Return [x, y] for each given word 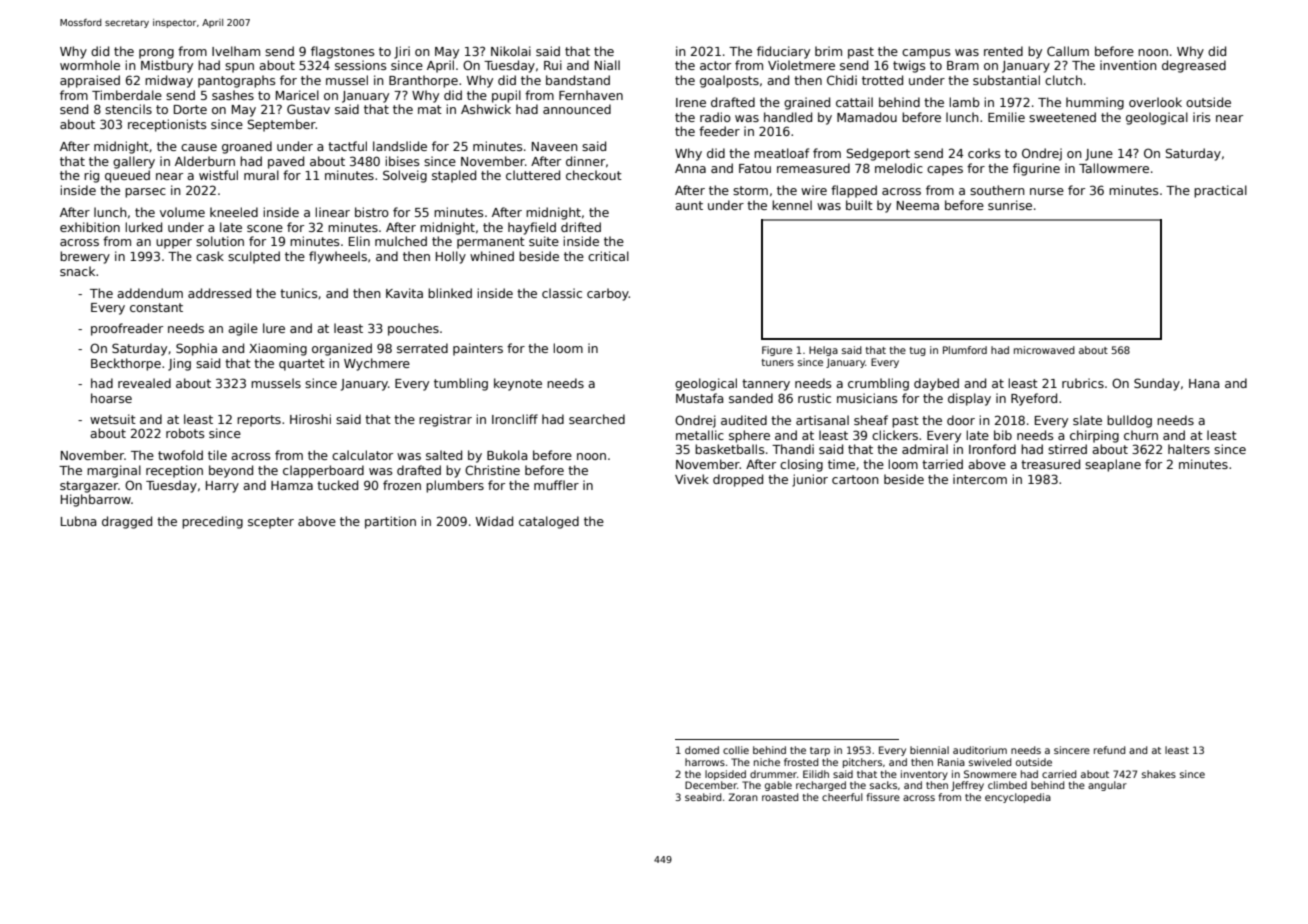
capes [945, 171]
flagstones [343, 52]
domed [702, 750]
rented [1003, 51]
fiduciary [783, 52]
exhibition [90, 227]
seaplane [1113, 465]
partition [390, 522]
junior [810, 480]
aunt [689, 205]
